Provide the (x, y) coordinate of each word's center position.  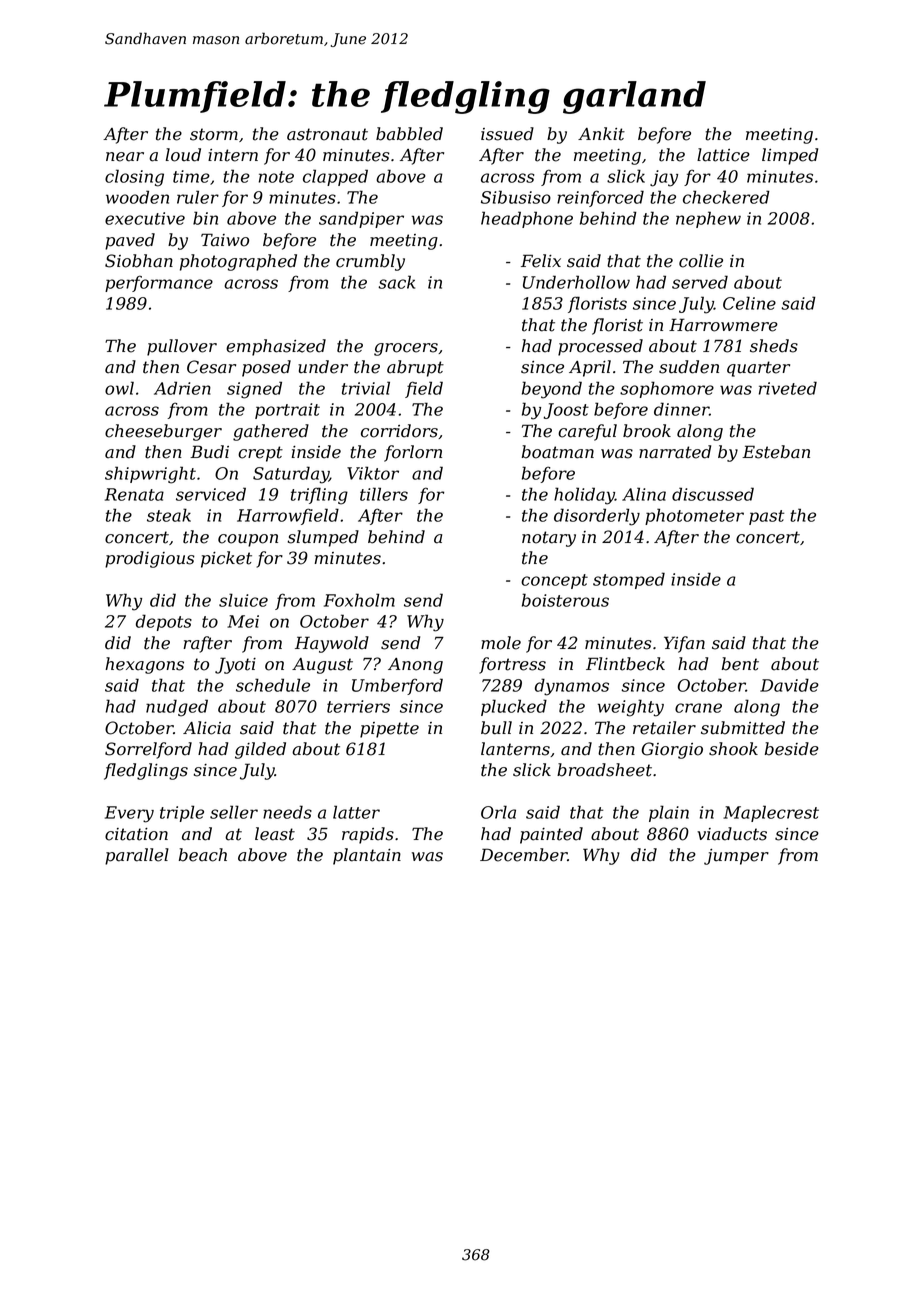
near (125, 157)
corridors (399, 431)
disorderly (597, 517)
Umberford (397, 686)
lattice (723, 155)
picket (226, 559)
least (275, 834)
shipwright (150, 475)
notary (549, 539)
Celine (749, 303)
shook (733, 749)
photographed (238, 262)
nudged (177, 708)
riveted (788, 388)
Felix (541, 261)
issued (507, 134)
